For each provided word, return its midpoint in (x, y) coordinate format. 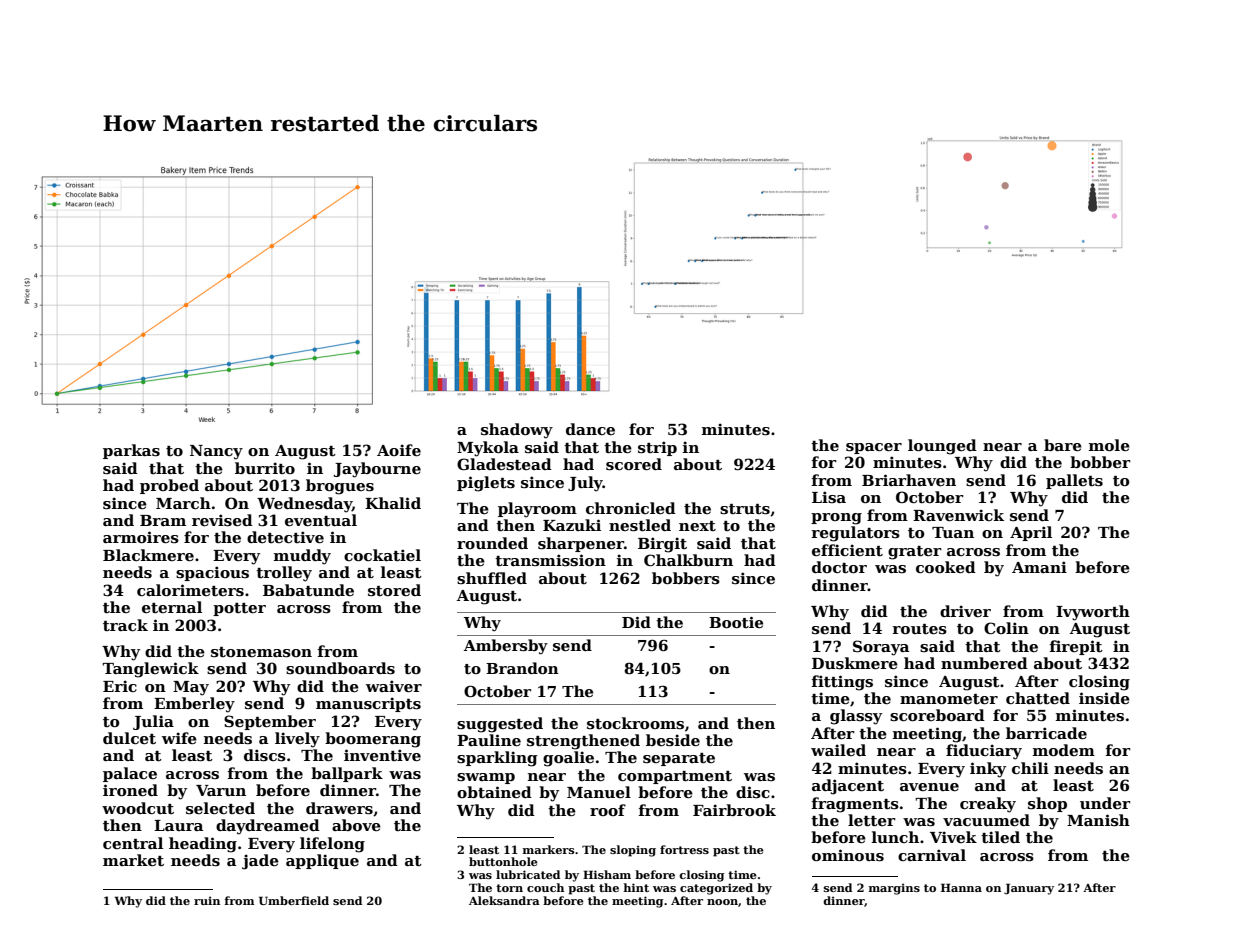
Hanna (961, 887)
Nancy (216, 452)
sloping (633, 851)
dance (590, 429)
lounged (942, 447)
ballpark (347, 774)
